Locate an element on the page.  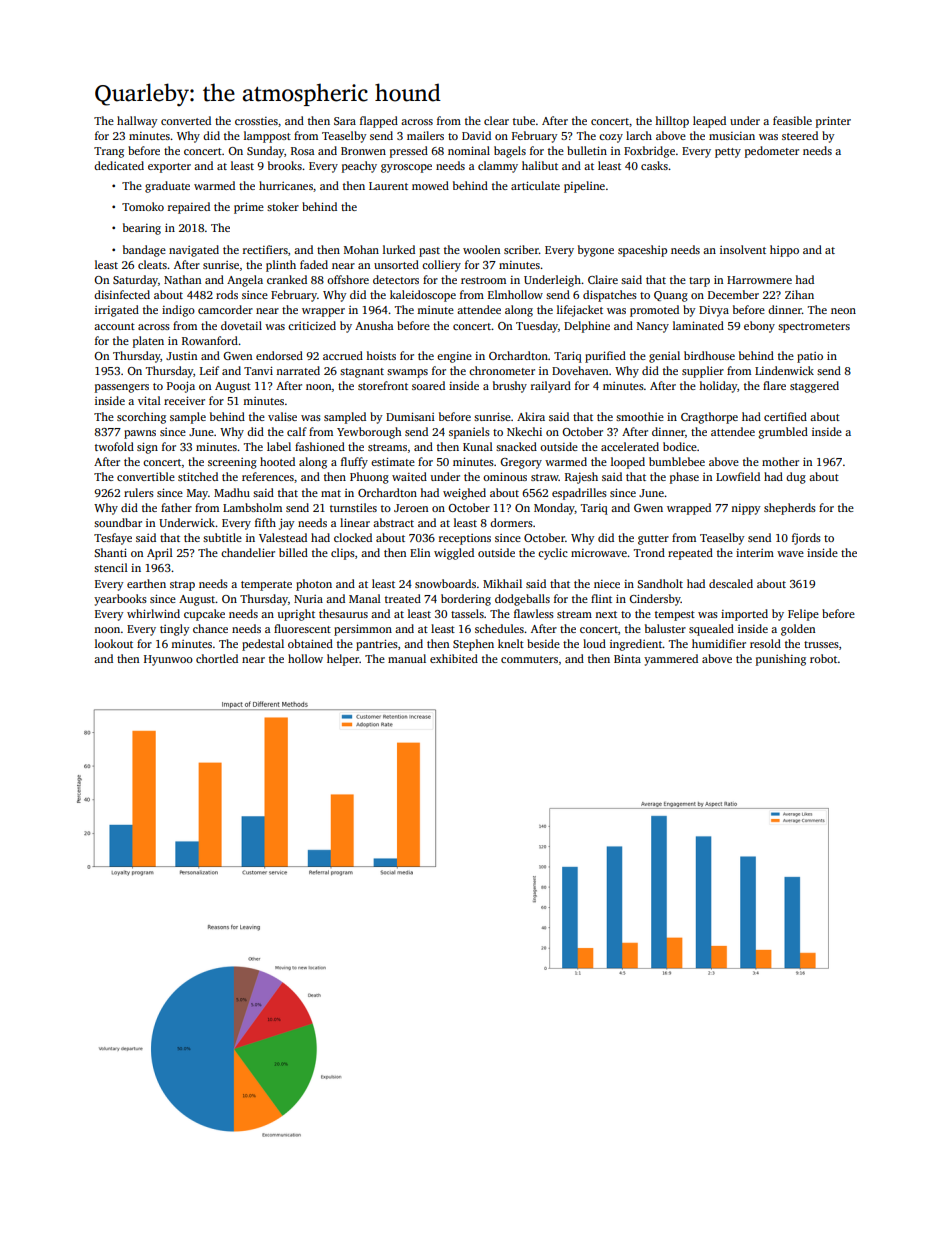
brushy is located at coordinates (510, 387).
